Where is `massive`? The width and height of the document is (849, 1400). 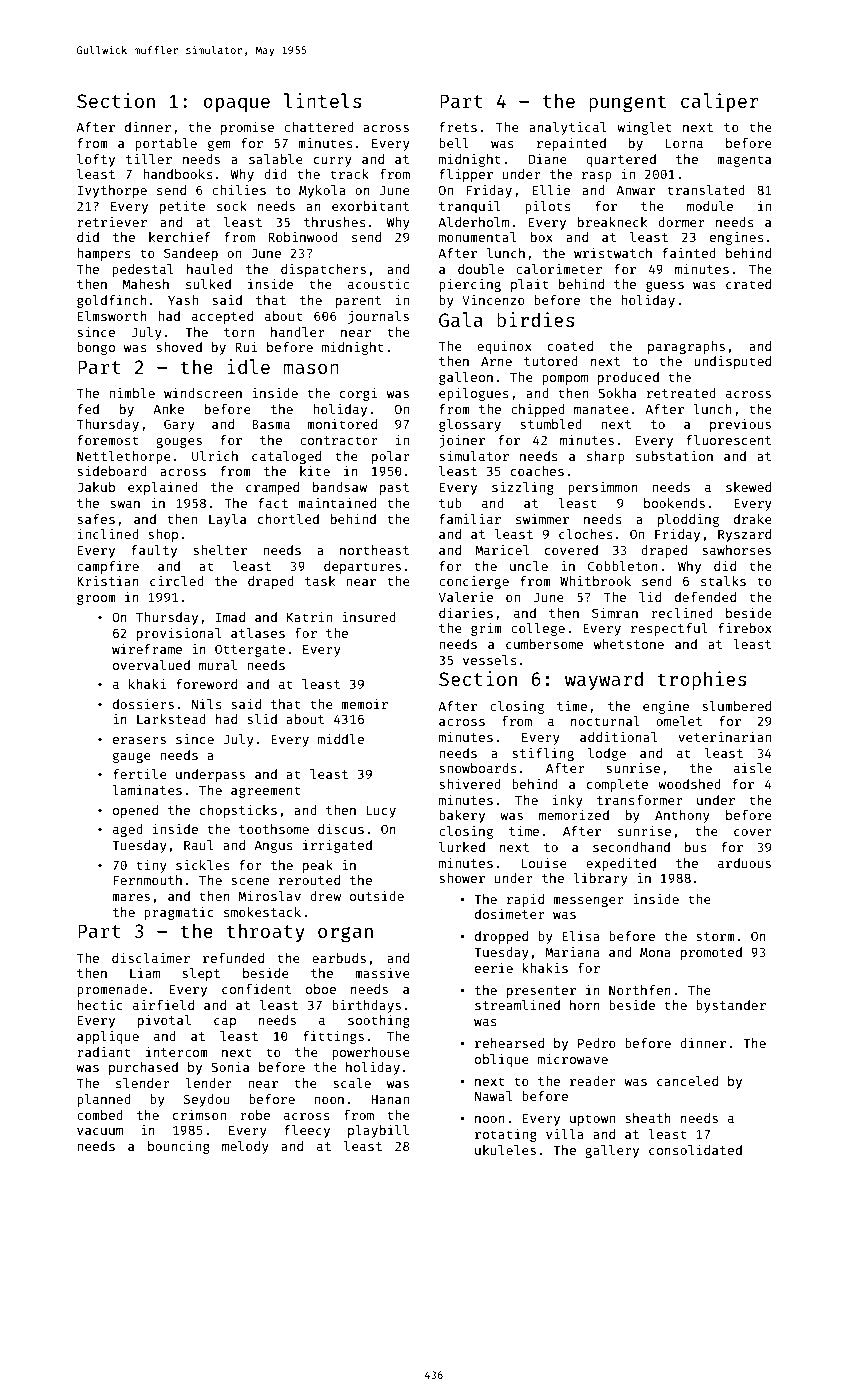
massive is located at coordinates (382, 973).
